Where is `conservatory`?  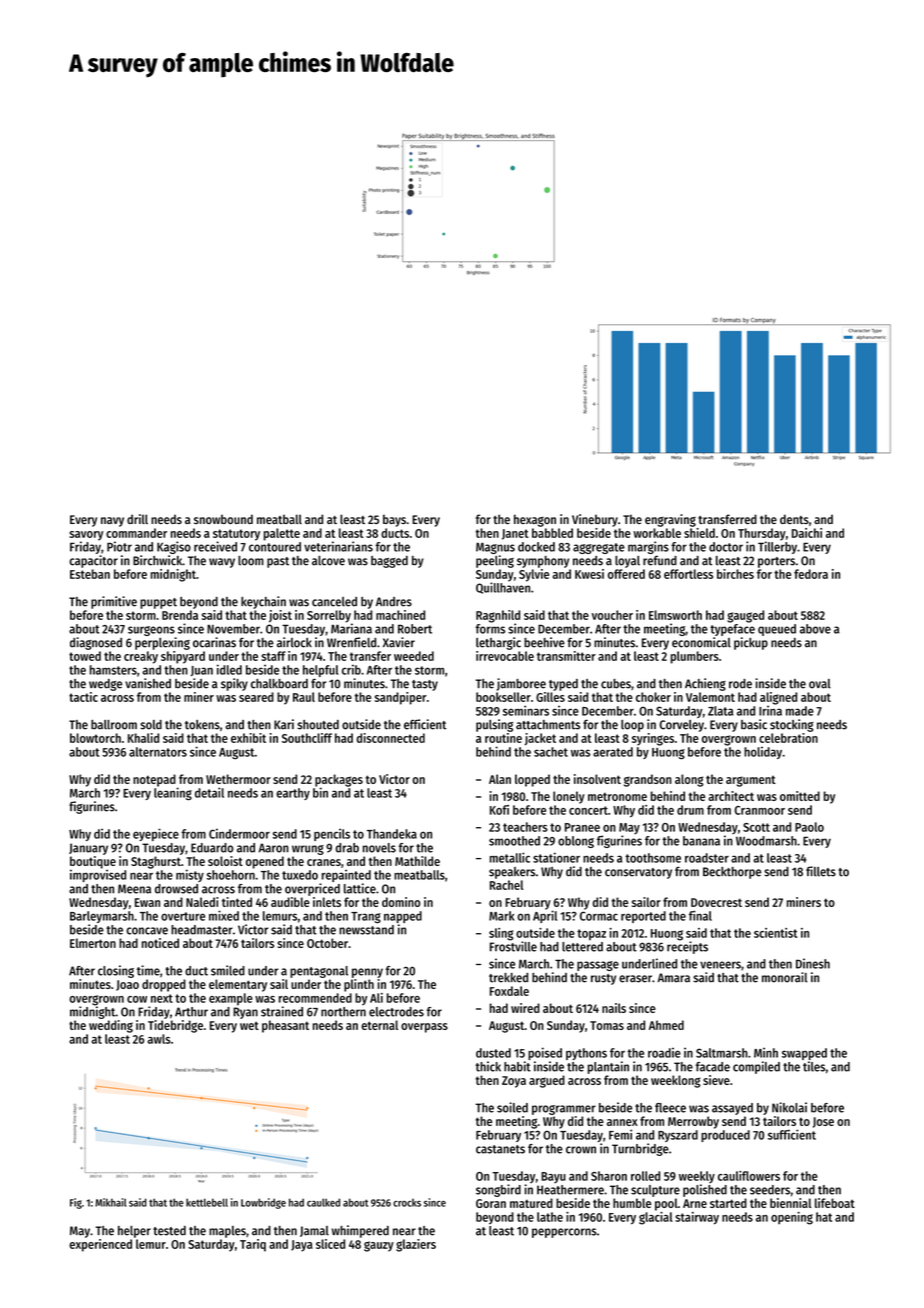 conservatory is located at coordinates (638, 873).
